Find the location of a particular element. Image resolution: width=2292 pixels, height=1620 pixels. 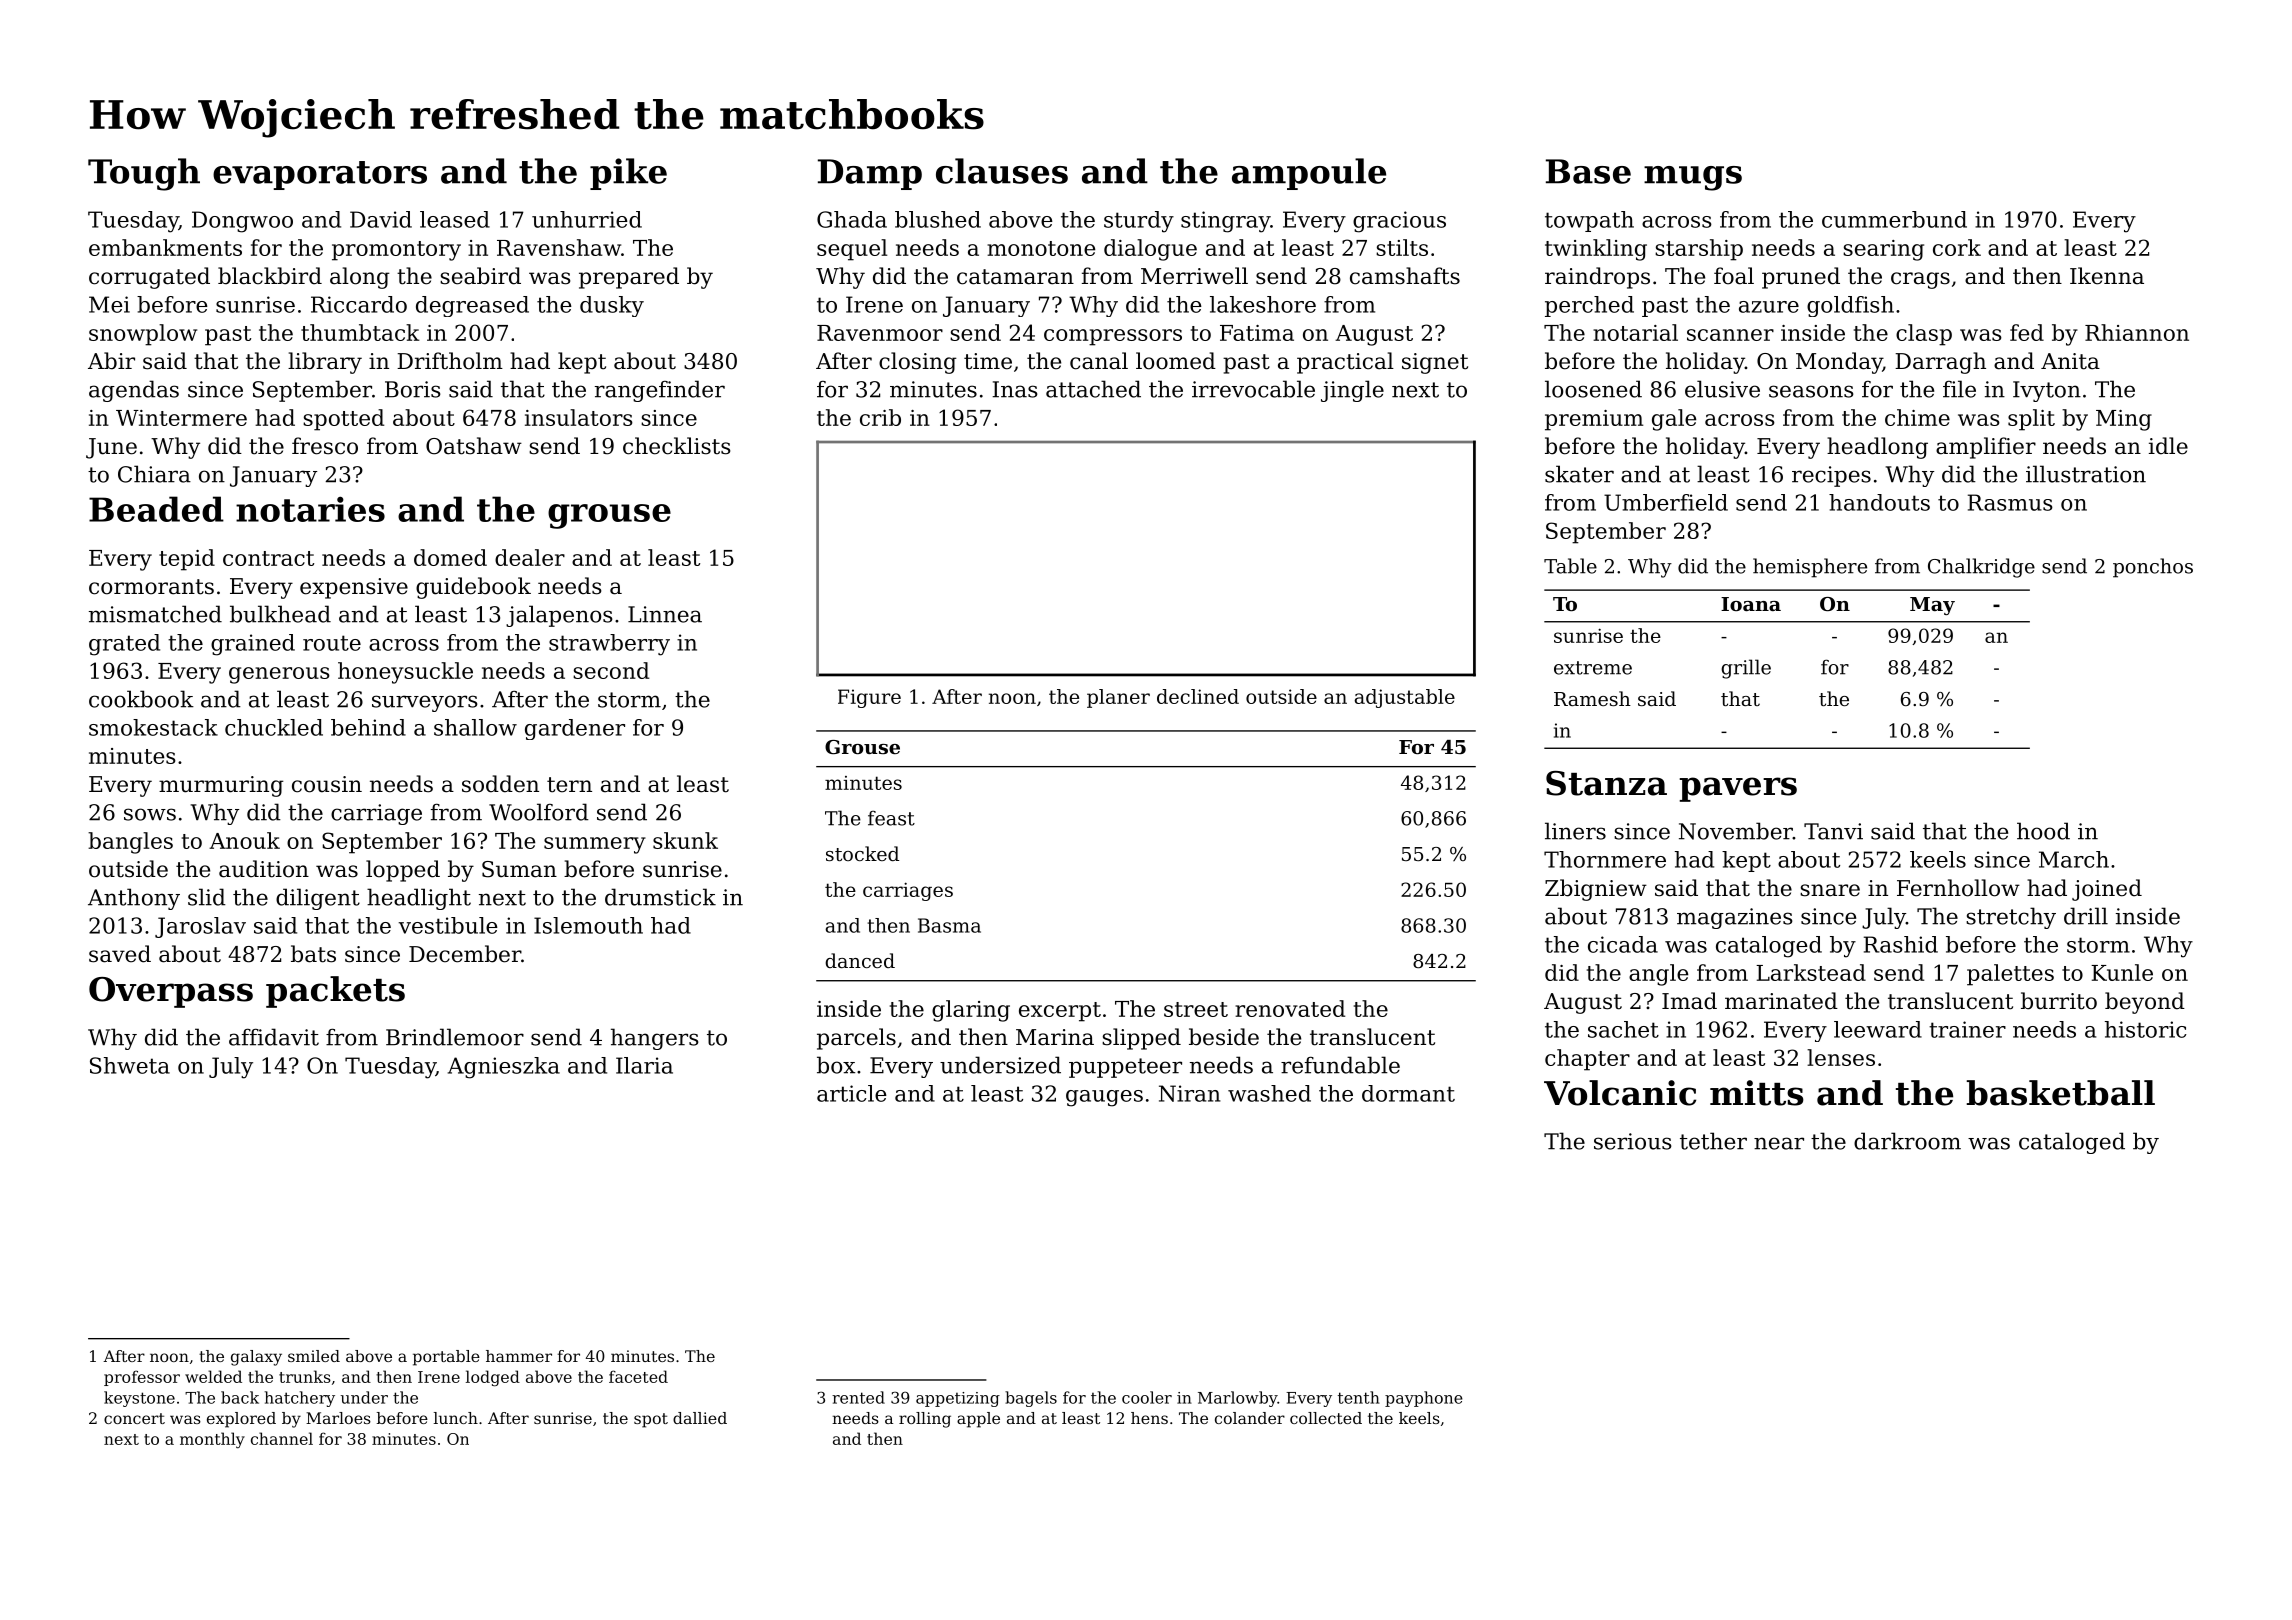

along is located at coordinates (360, 278).
